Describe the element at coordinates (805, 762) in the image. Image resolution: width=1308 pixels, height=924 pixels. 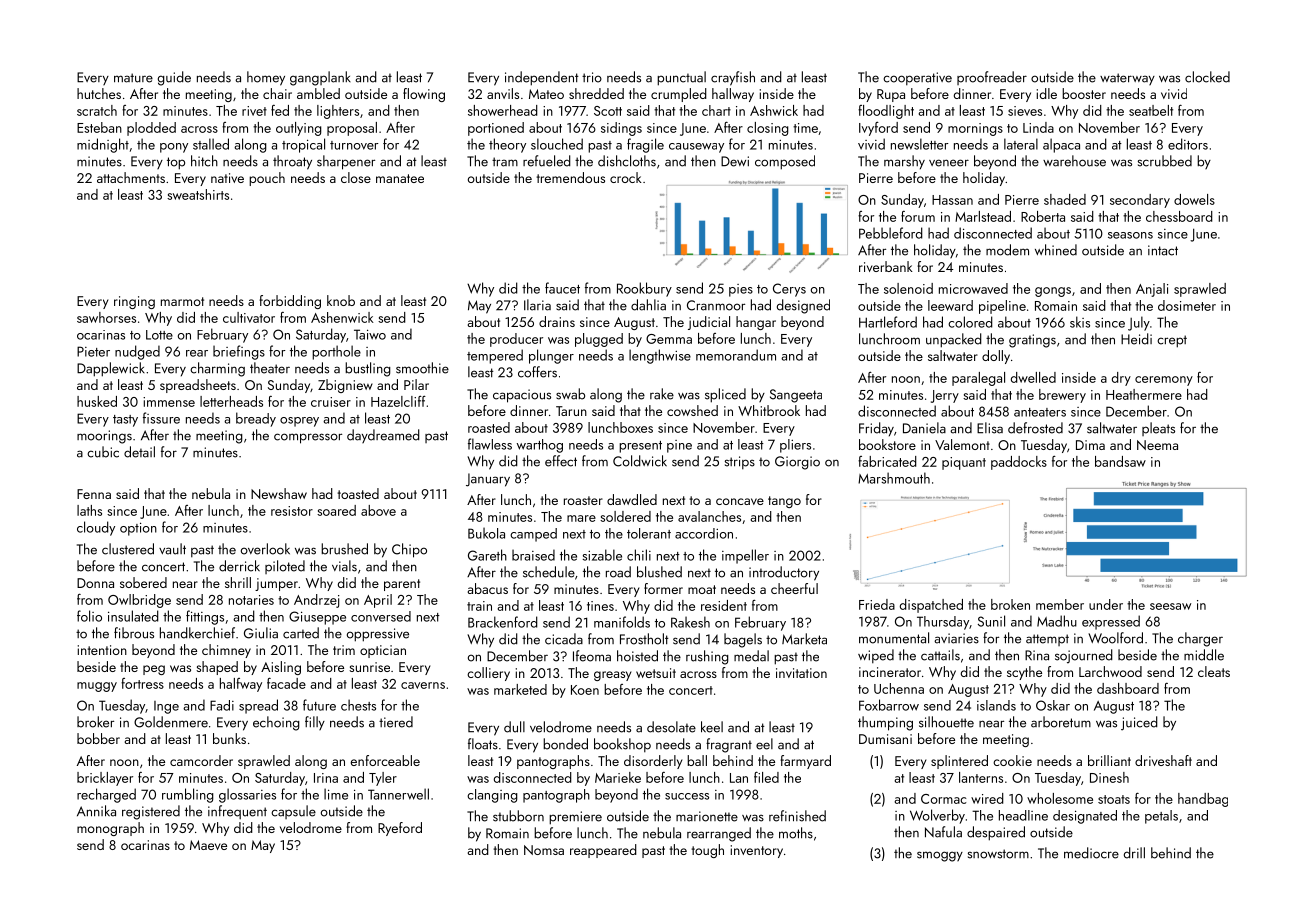
I see `farmyard` at that location.
